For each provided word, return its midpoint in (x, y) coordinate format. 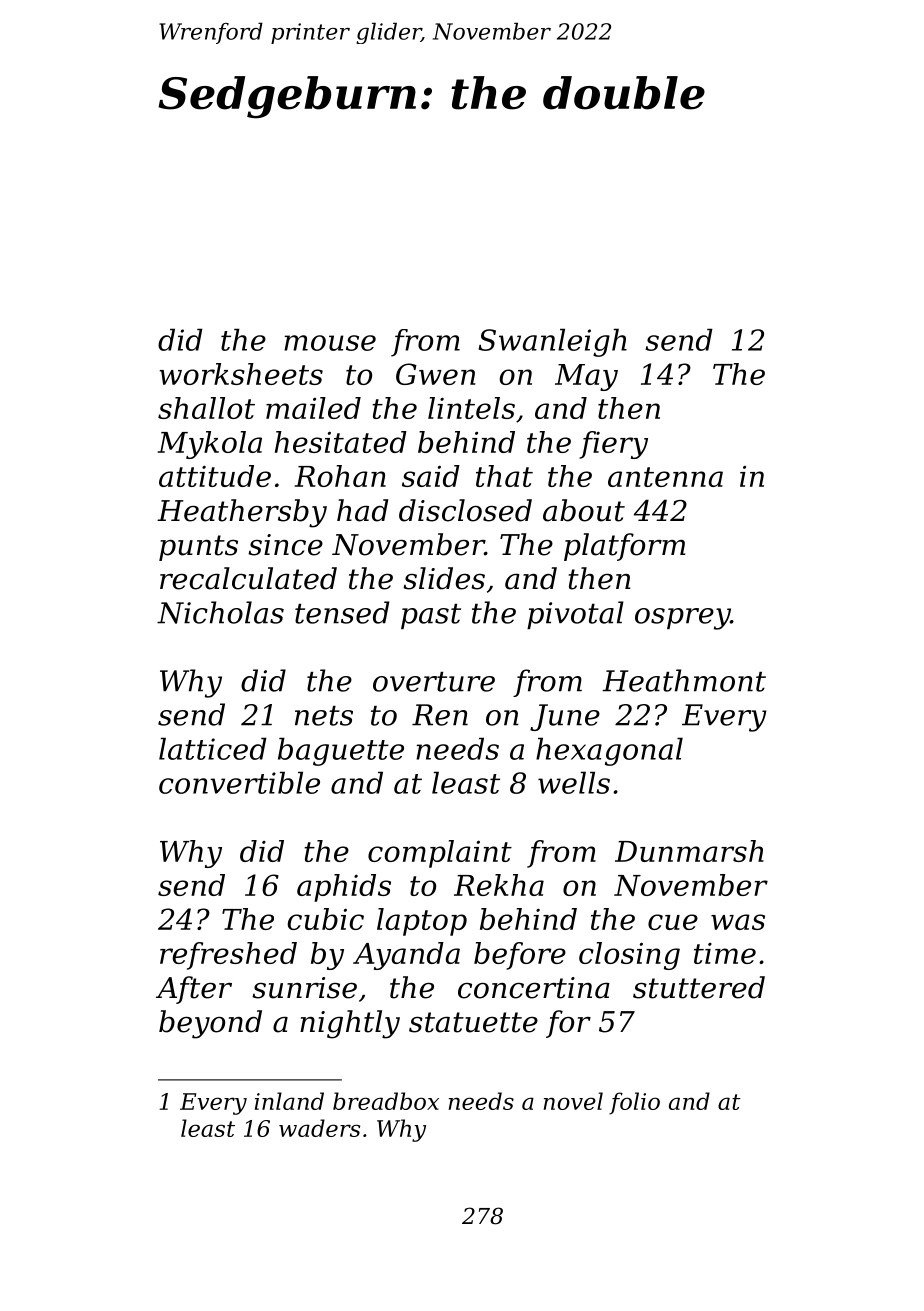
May (586, 377)
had (363, 510)
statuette (473, 1022)
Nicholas (220, 612)
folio (634, 1103)
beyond (210, 1024)
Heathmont (684, 680)
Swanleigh (553, 342)
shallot (206, 408)
